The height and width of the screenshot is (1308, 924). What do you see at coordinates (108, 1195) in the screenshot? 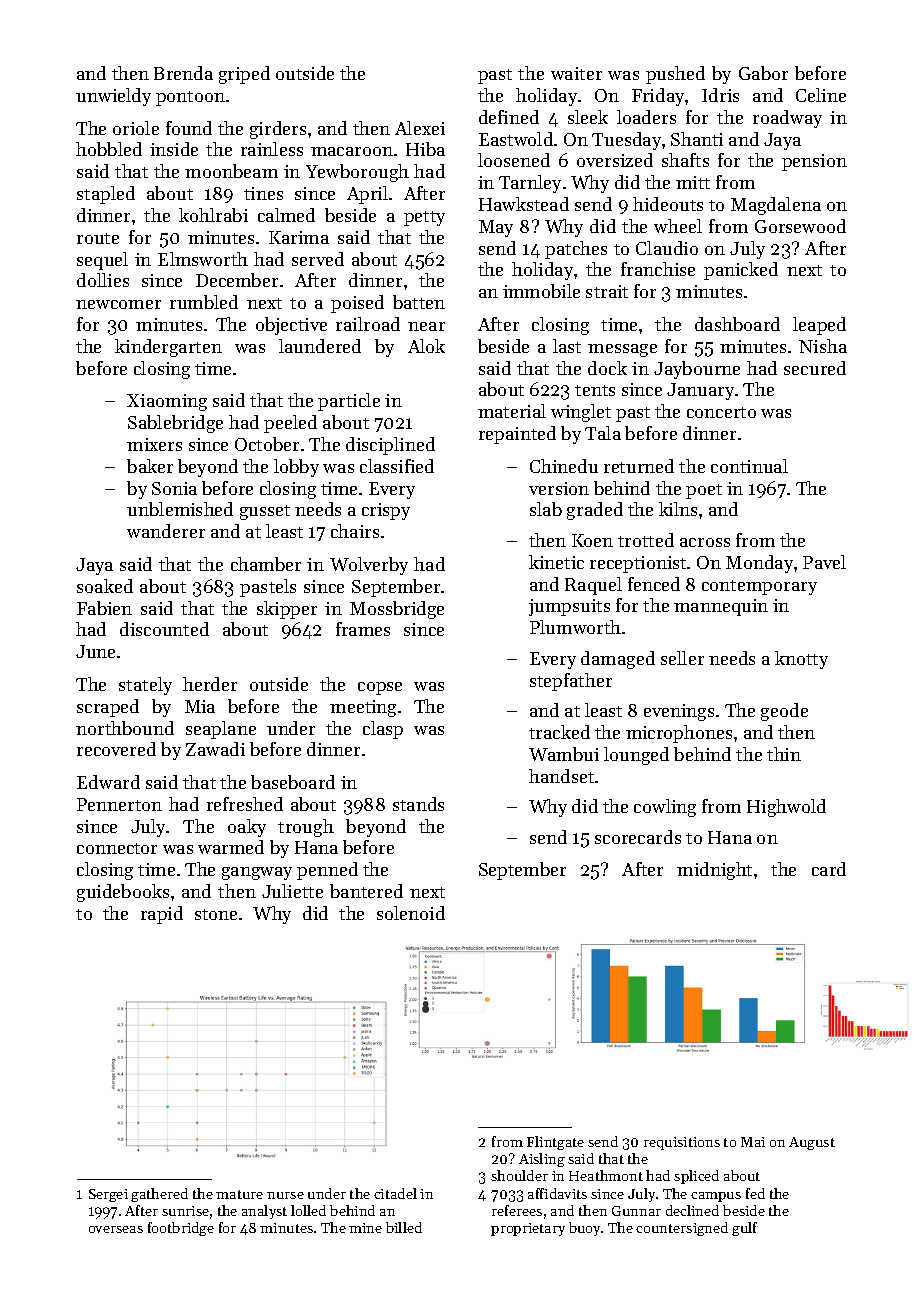
I see `Sergei` at bounding box center [108, 1195].
